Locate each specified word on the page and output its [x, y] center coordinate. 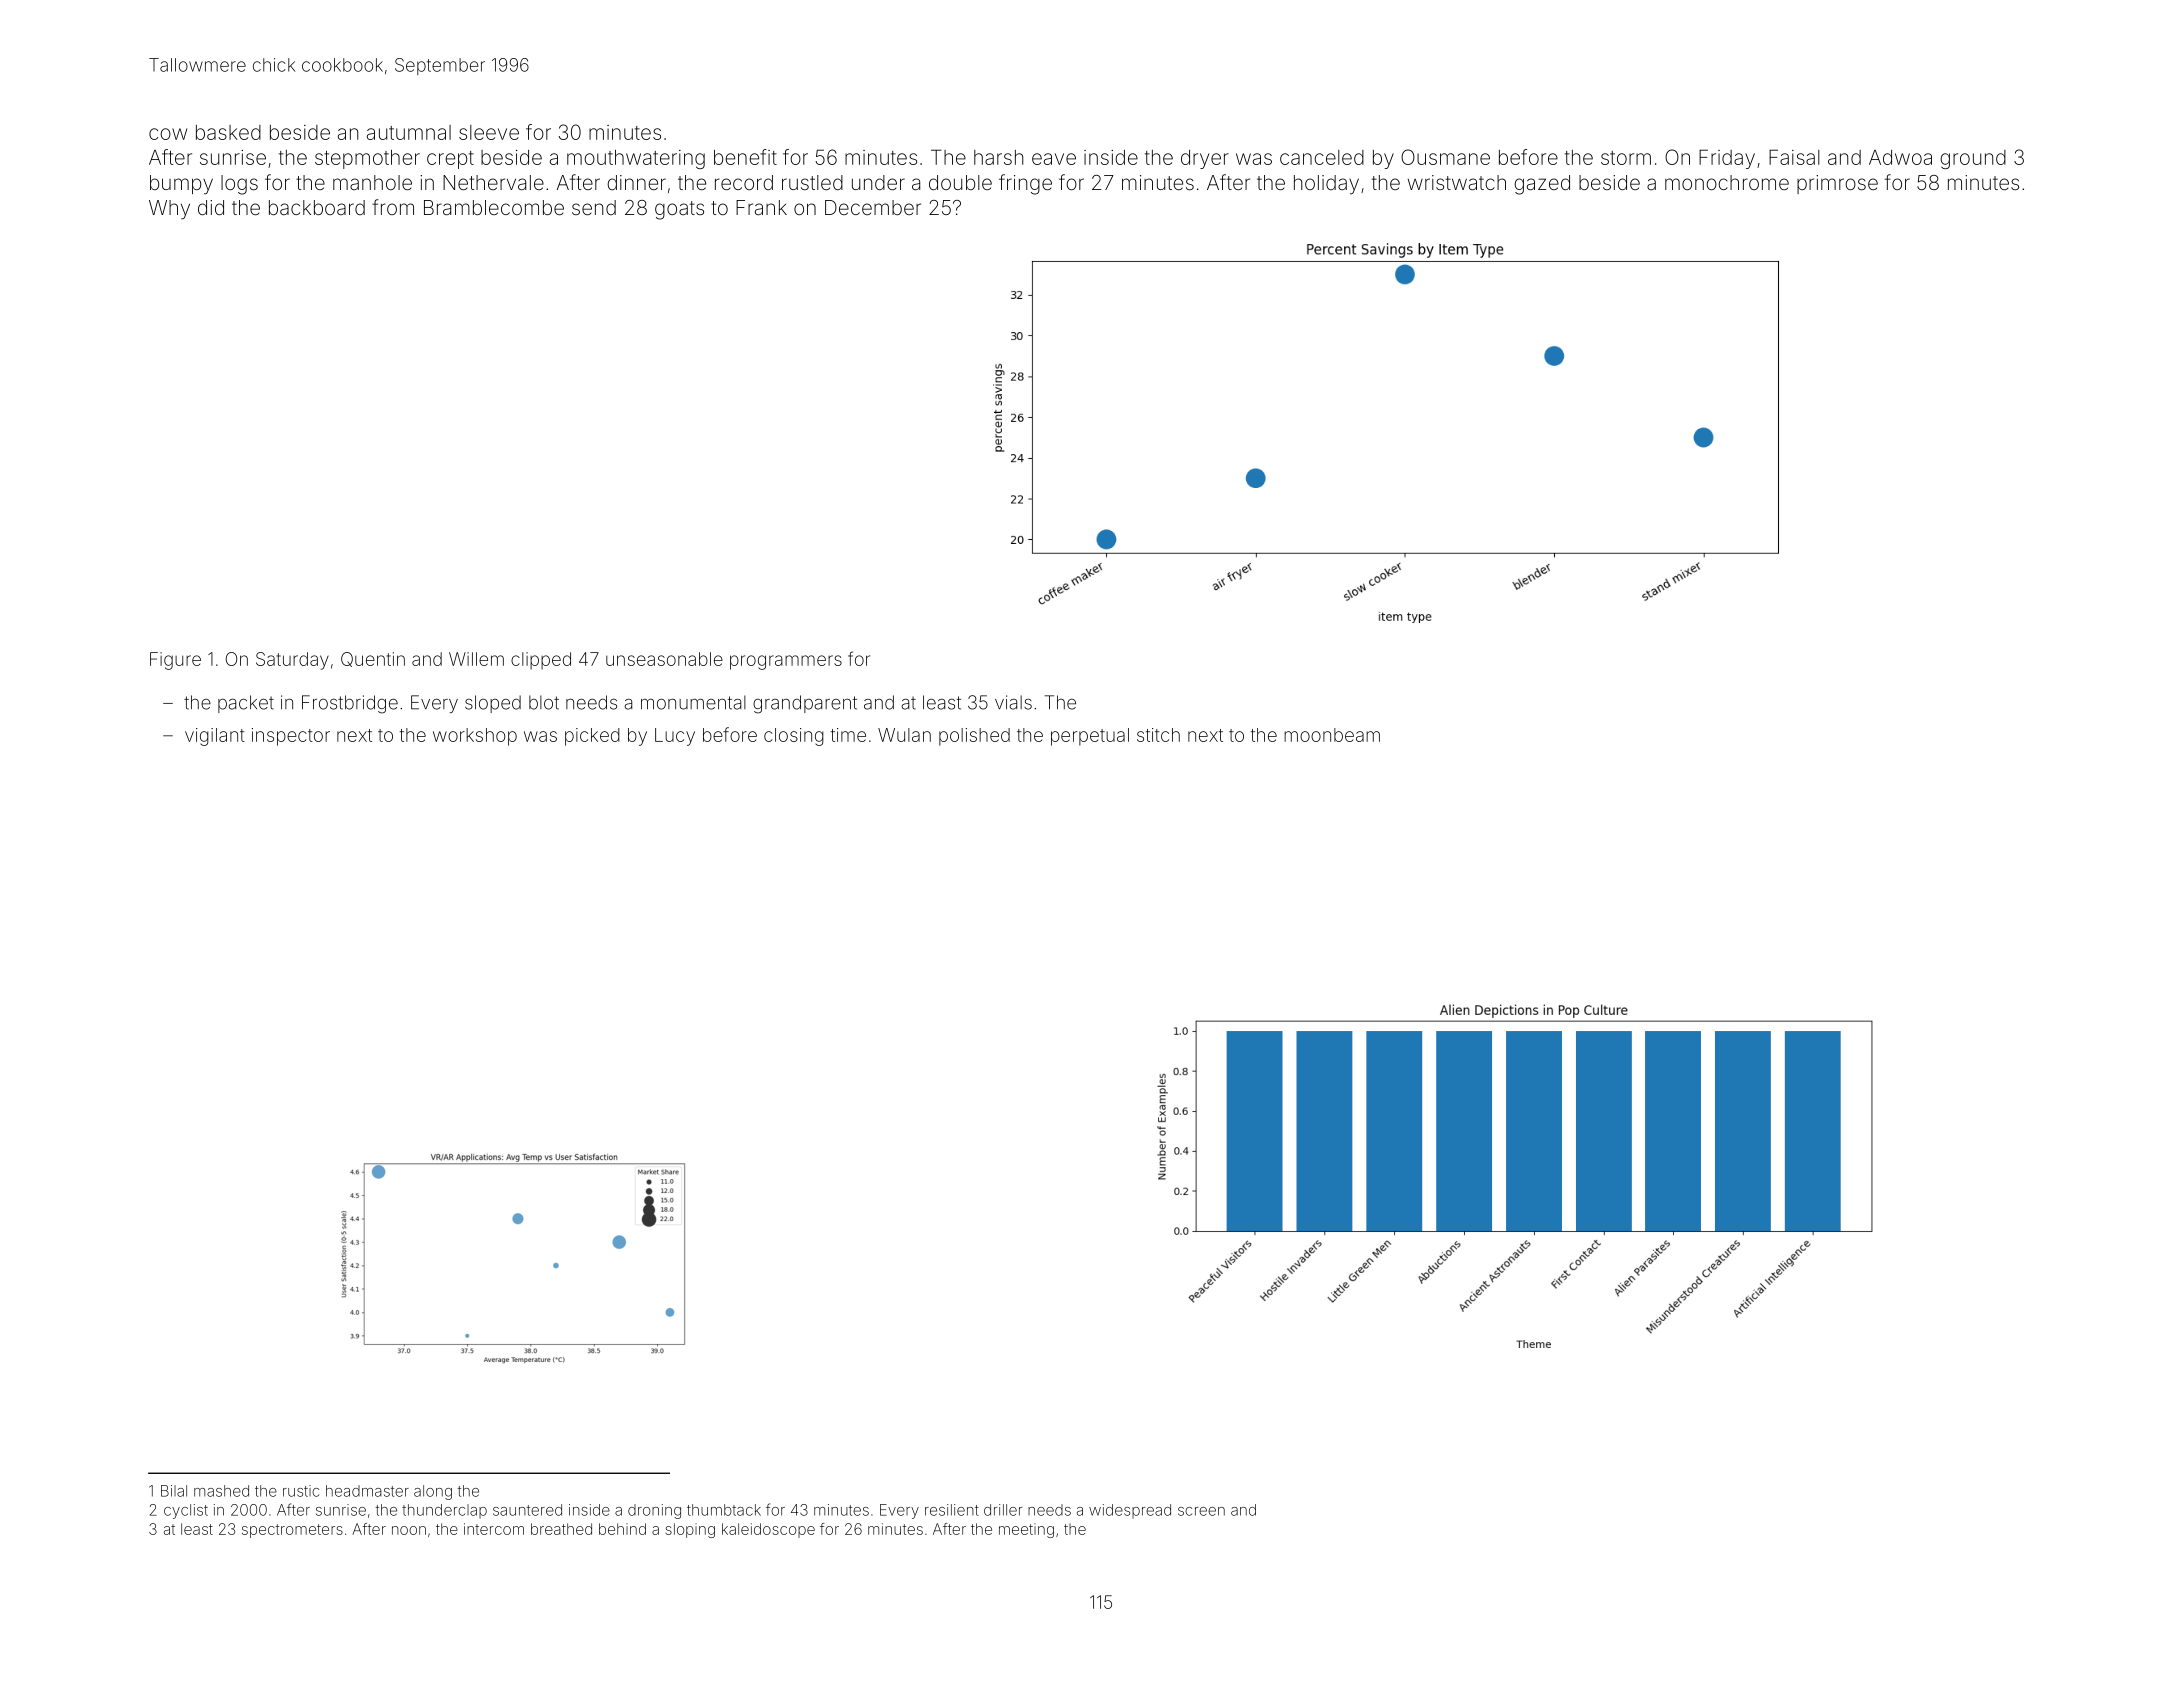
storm [1626, 158]
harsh [998, 157]
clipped [541, 661]
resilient [952, 1510]
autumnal [409, 132]
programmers [786, 662]
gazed [1542, 185]
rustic [301, 1491]
